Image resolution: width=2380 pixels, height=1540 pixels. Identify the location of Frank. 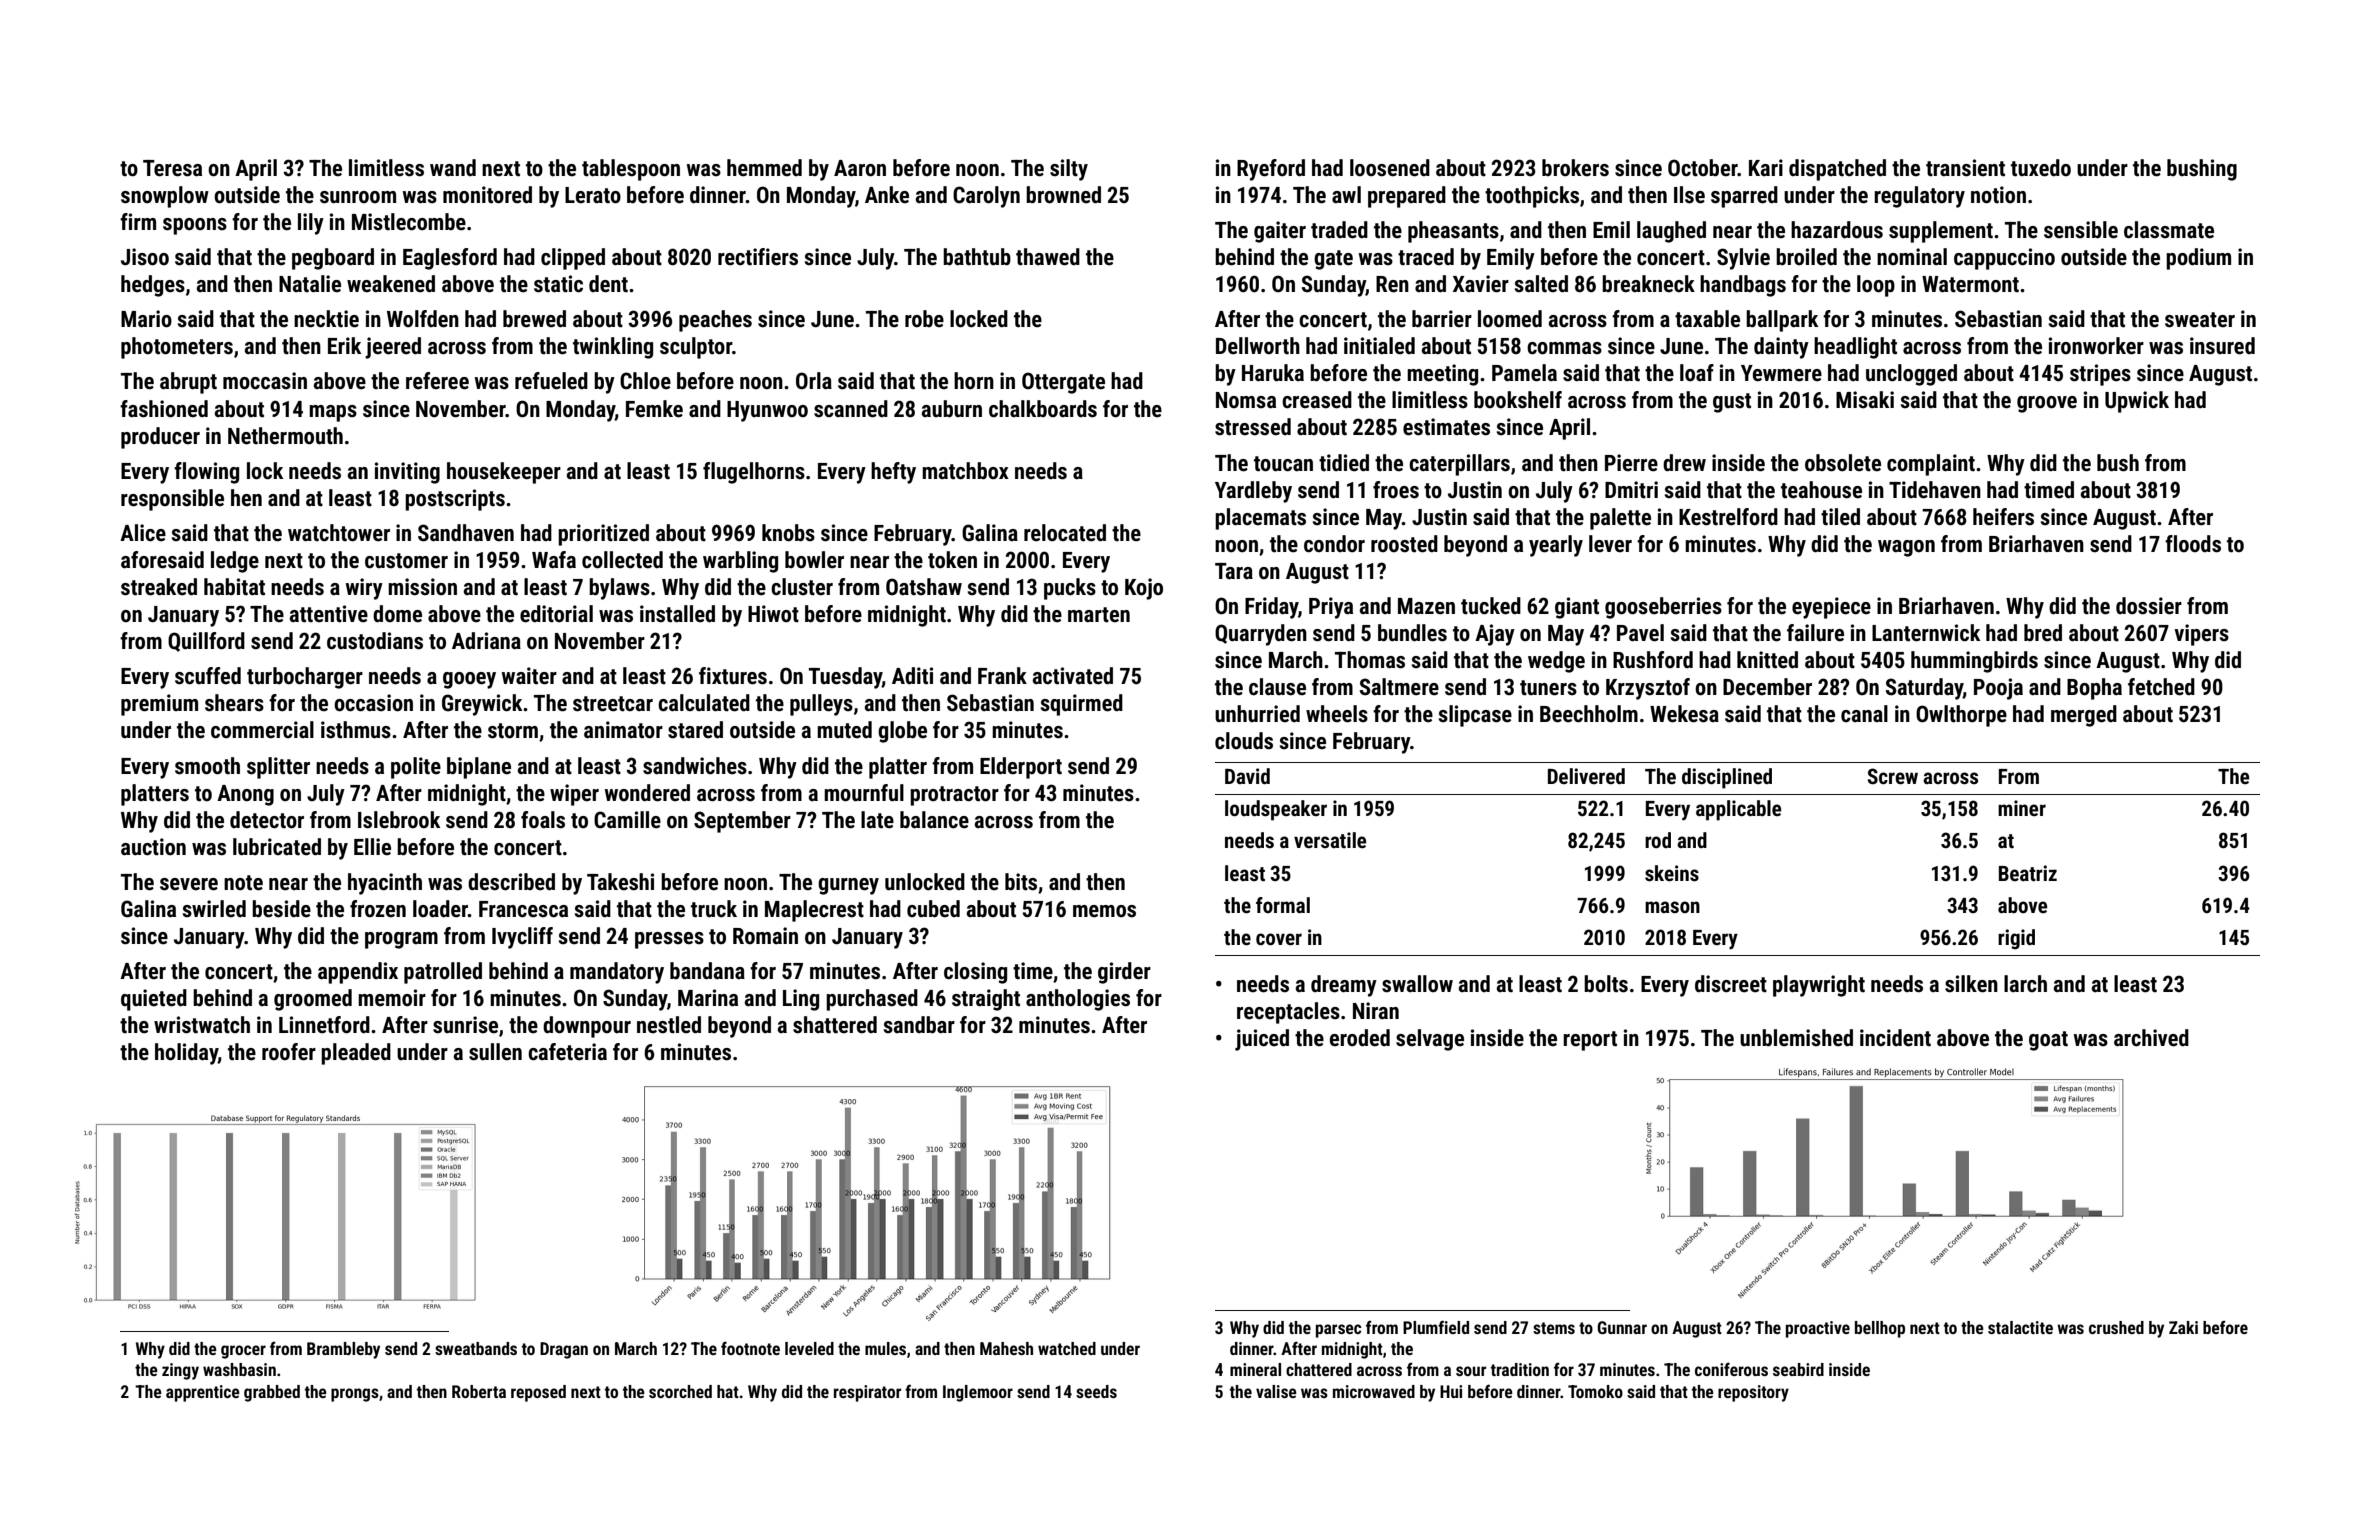
(1002, 675).
